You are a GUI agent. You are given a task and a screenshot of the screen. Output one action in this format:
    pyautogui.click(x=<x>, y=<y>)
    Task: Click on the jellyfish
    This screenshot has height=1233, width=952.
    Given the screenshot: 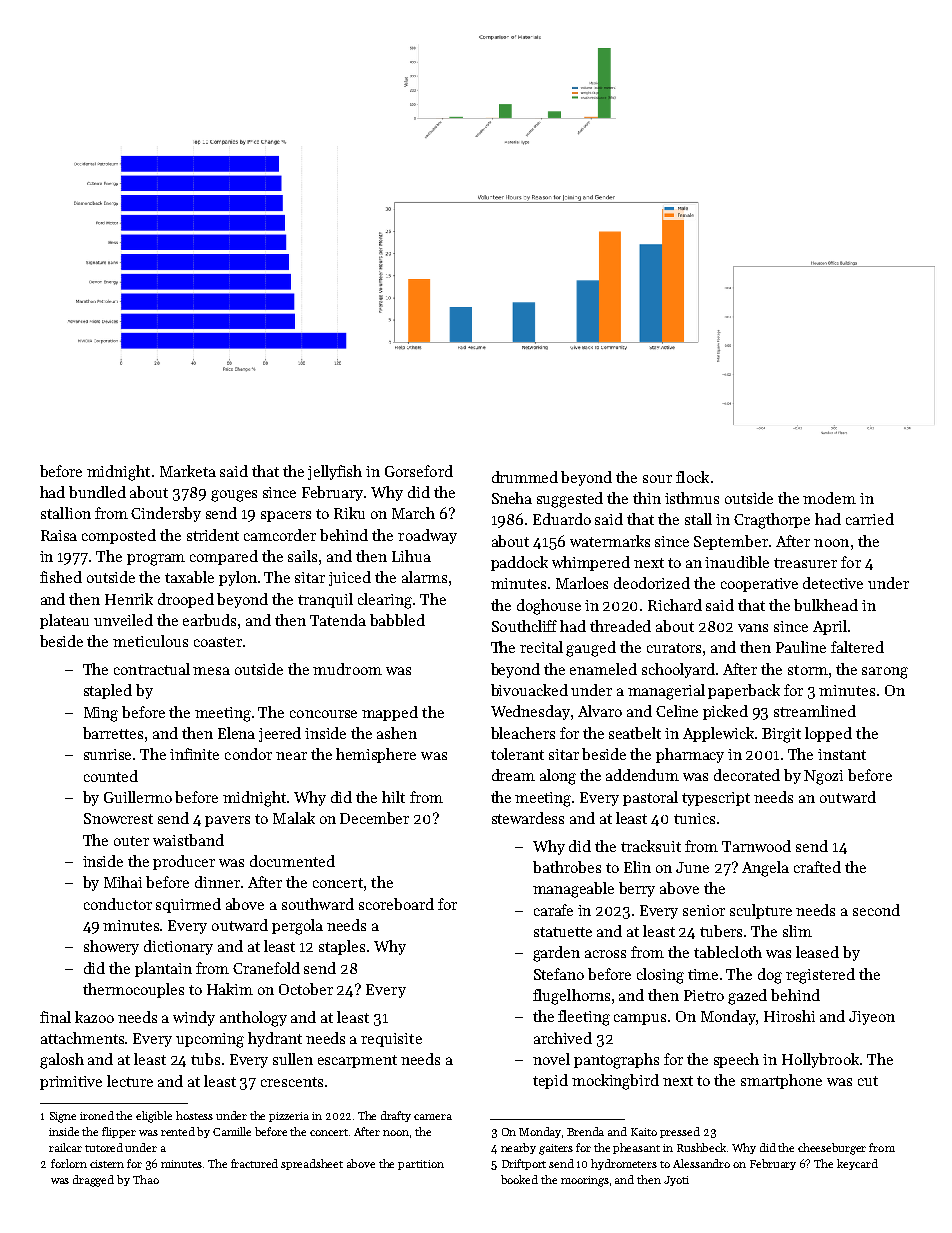 What is the action you would take?
    pyautogui.click(x=335, y=472)
